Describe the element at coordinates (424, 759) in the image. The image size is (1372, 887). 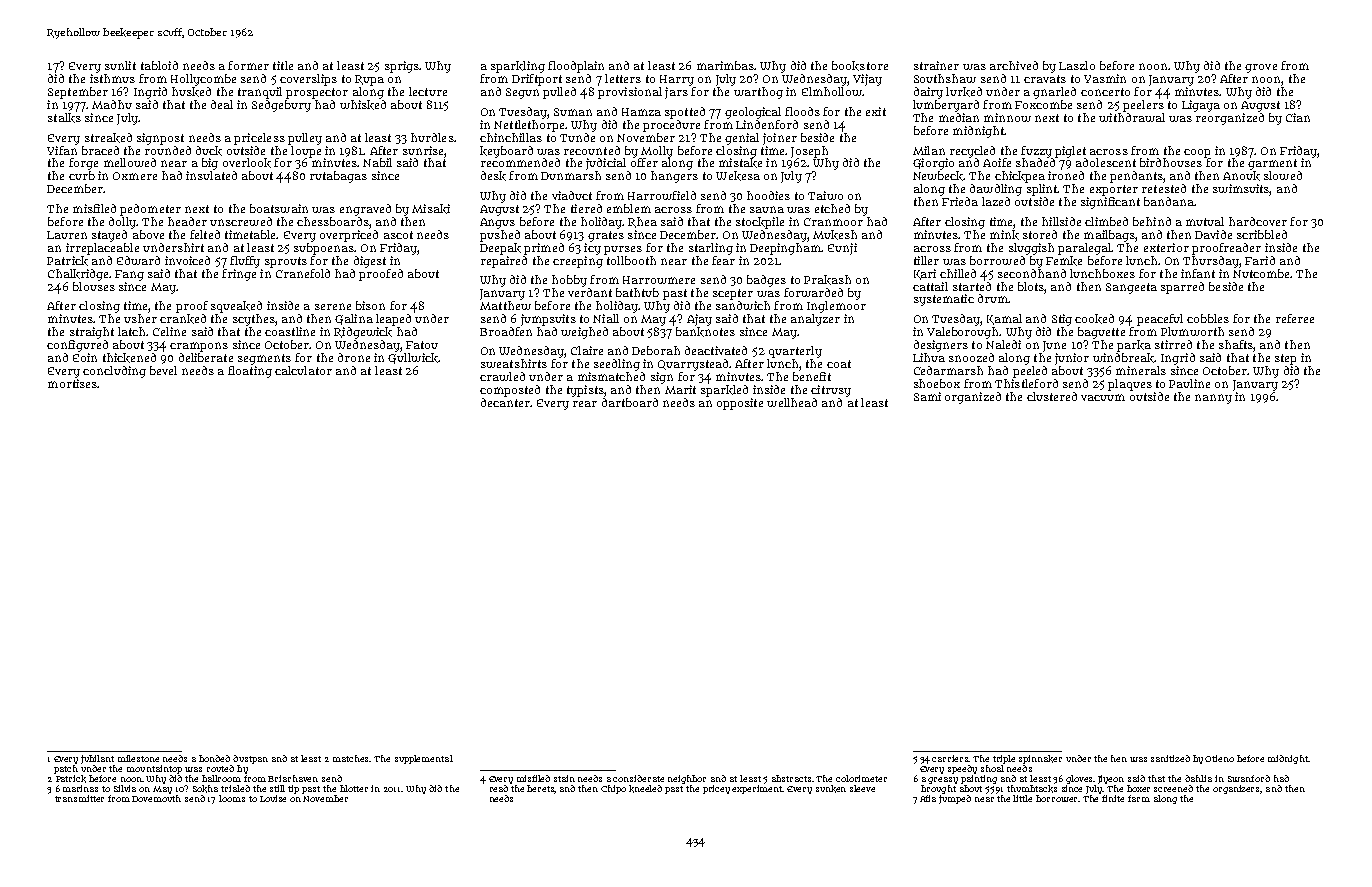
I see `supplemental` at that location.
